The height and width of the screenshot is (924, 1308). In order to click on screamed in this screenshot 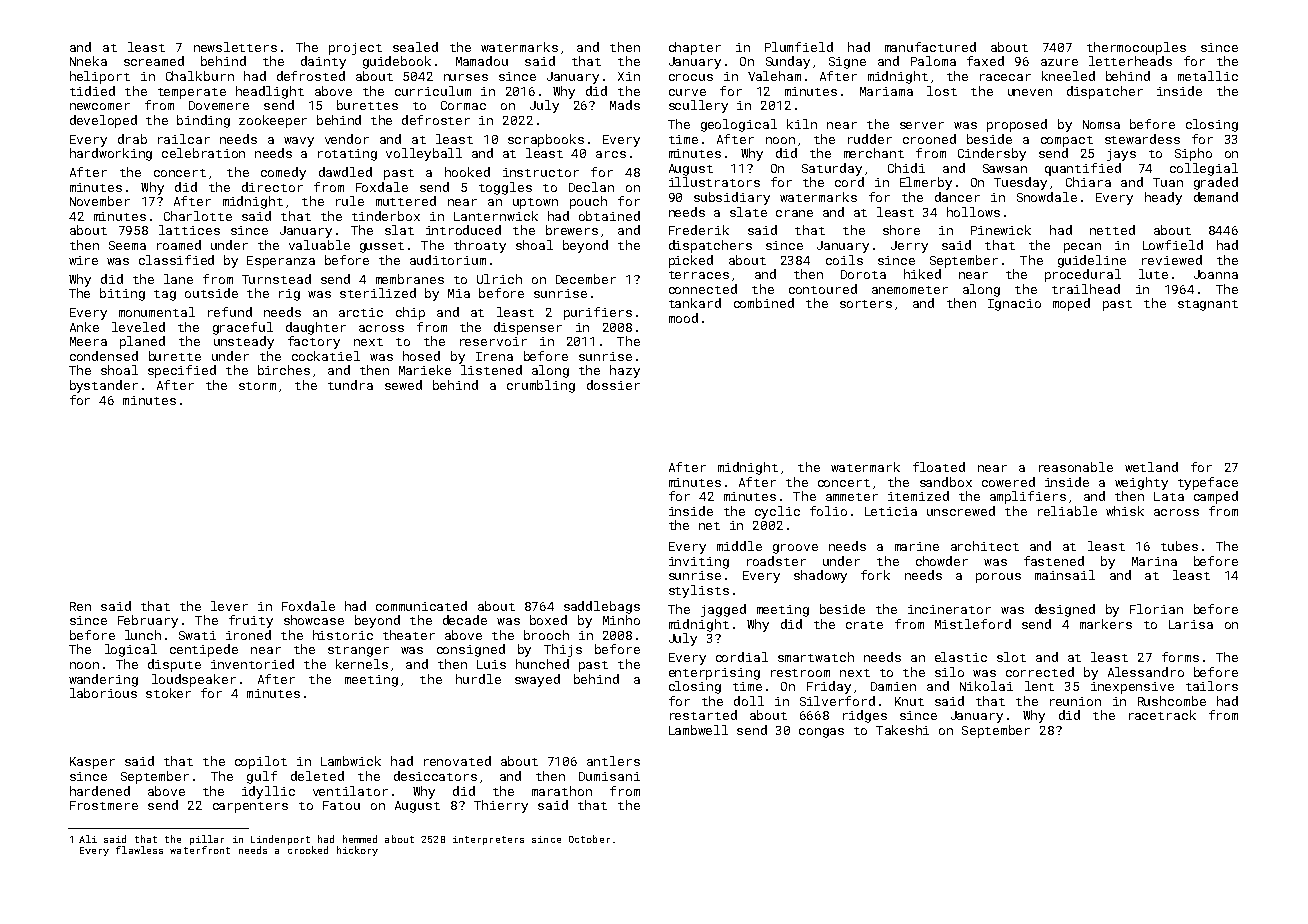, I will do `click(154, 61)`.
